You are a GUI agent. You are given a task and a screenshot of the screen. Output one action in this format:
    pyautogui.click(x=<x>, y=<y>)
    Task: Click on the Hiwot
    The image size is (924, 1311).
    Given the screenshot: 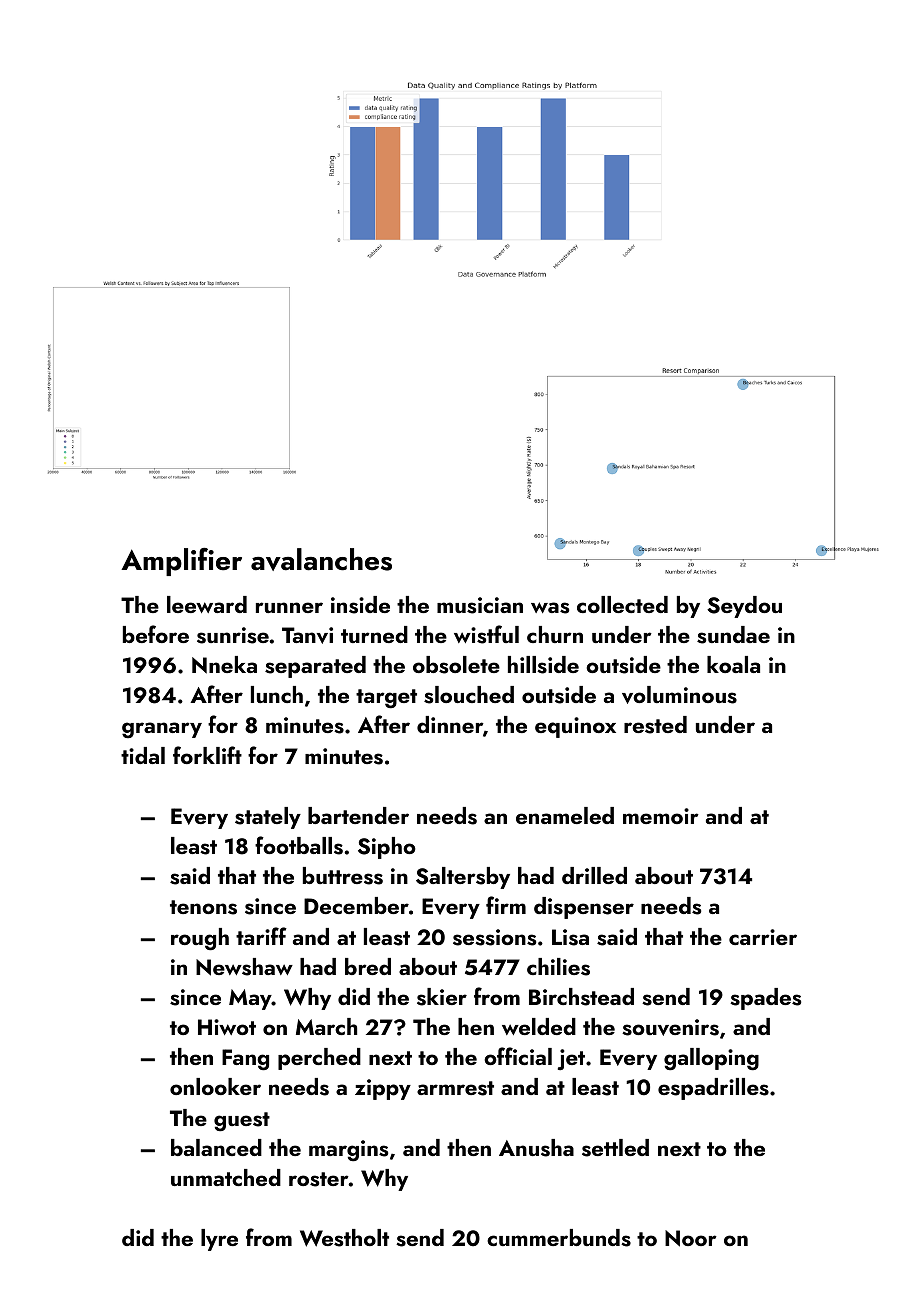 What is the action you would take?
    pyautogui.click(x=227, y=1027)
